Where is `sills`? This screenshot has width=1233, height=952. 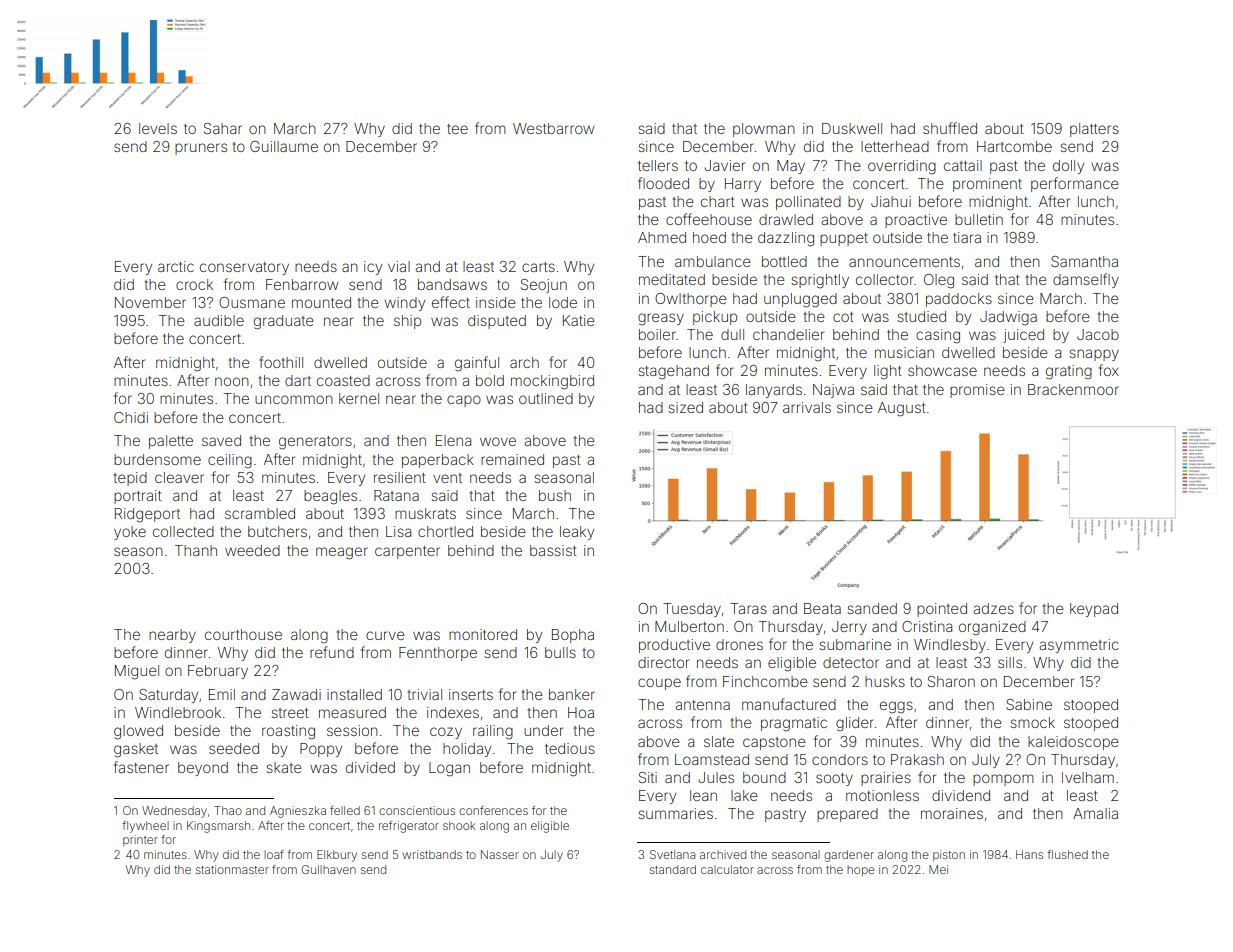 sills is located at coordinates (1010, 662).
